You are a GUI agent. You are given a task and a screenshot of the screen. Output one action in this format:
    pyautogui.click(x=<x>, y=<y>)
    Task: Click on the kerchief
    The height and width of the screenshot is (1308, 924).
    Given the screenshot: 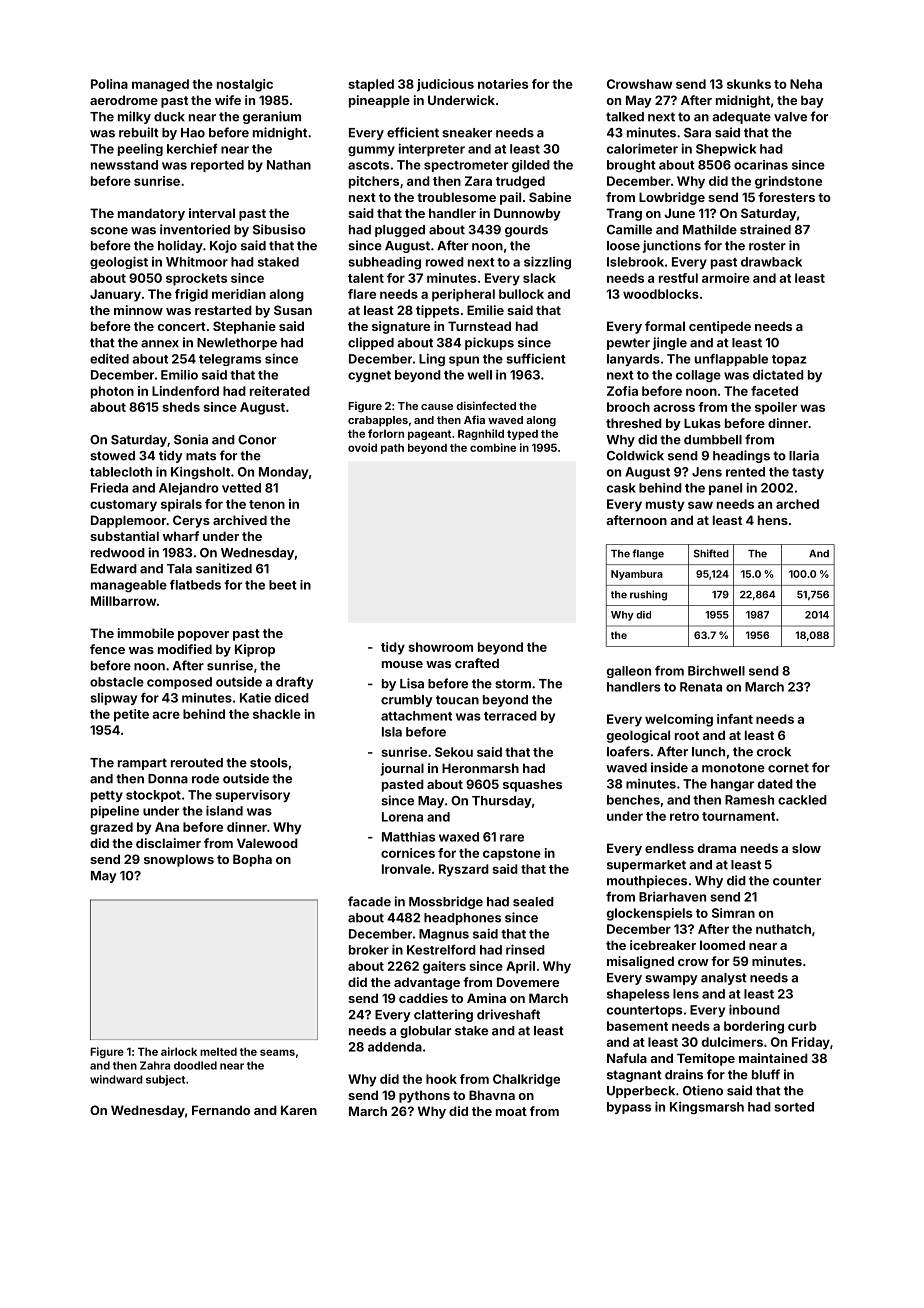 What is the action you would take?
    pyautogui.click(x=192, y=148)
